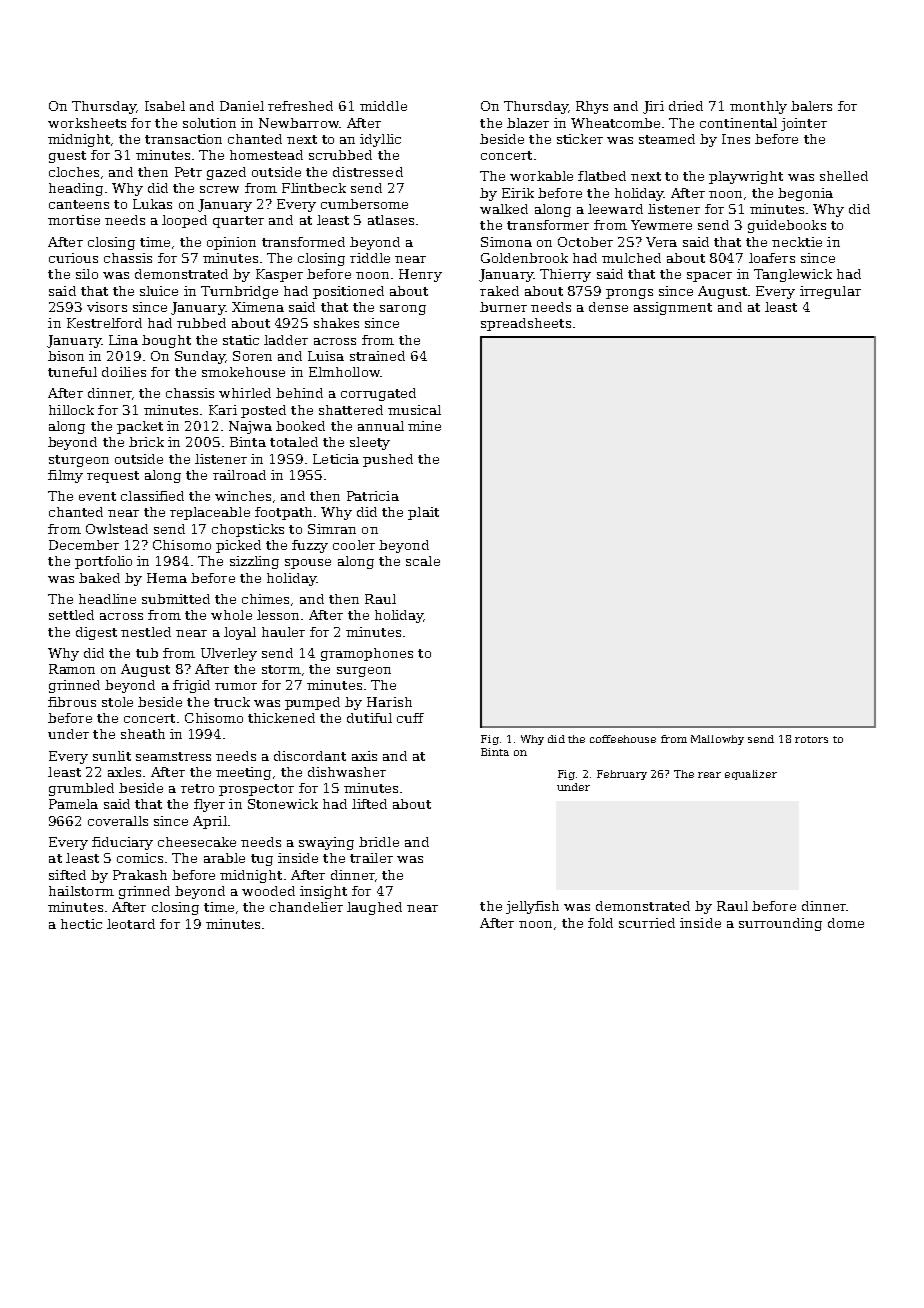  Describe the element at coordinates (811, 106) in the screenshot. I see `balers` at that location.
